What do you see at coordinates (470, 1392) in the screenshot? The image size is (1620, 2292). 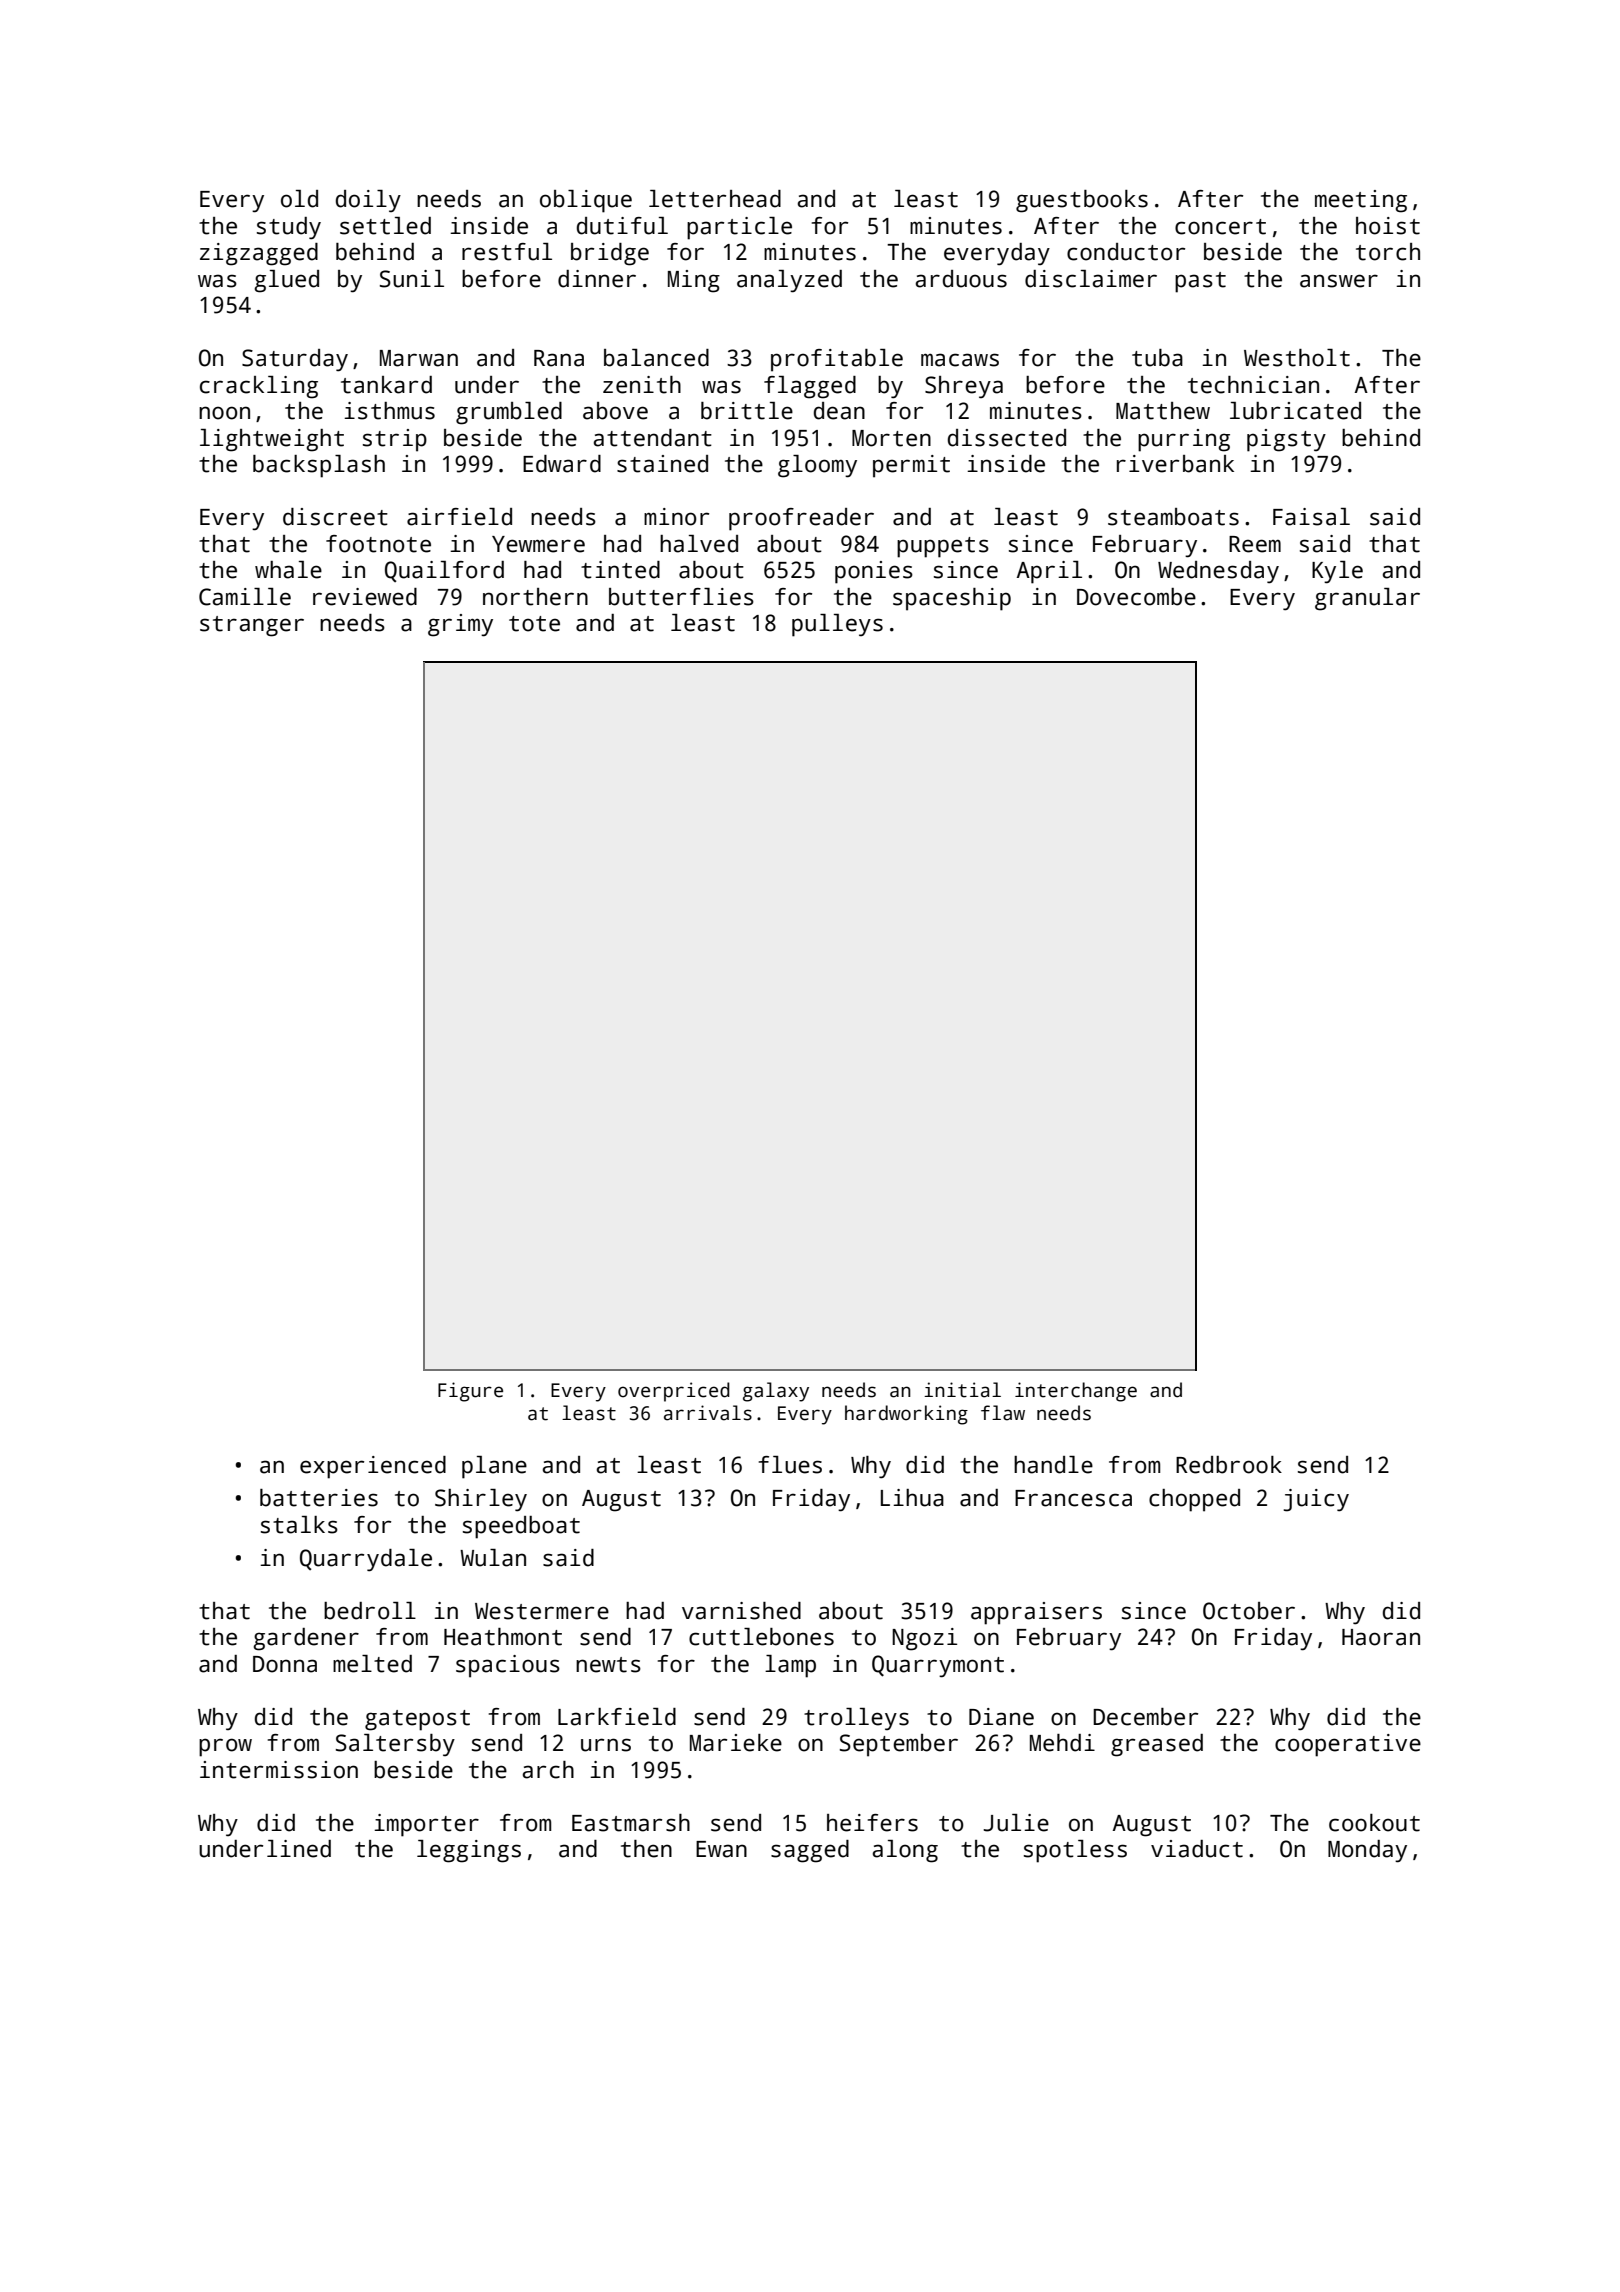 I see `Figure` at bounding box center [470, 1392].
